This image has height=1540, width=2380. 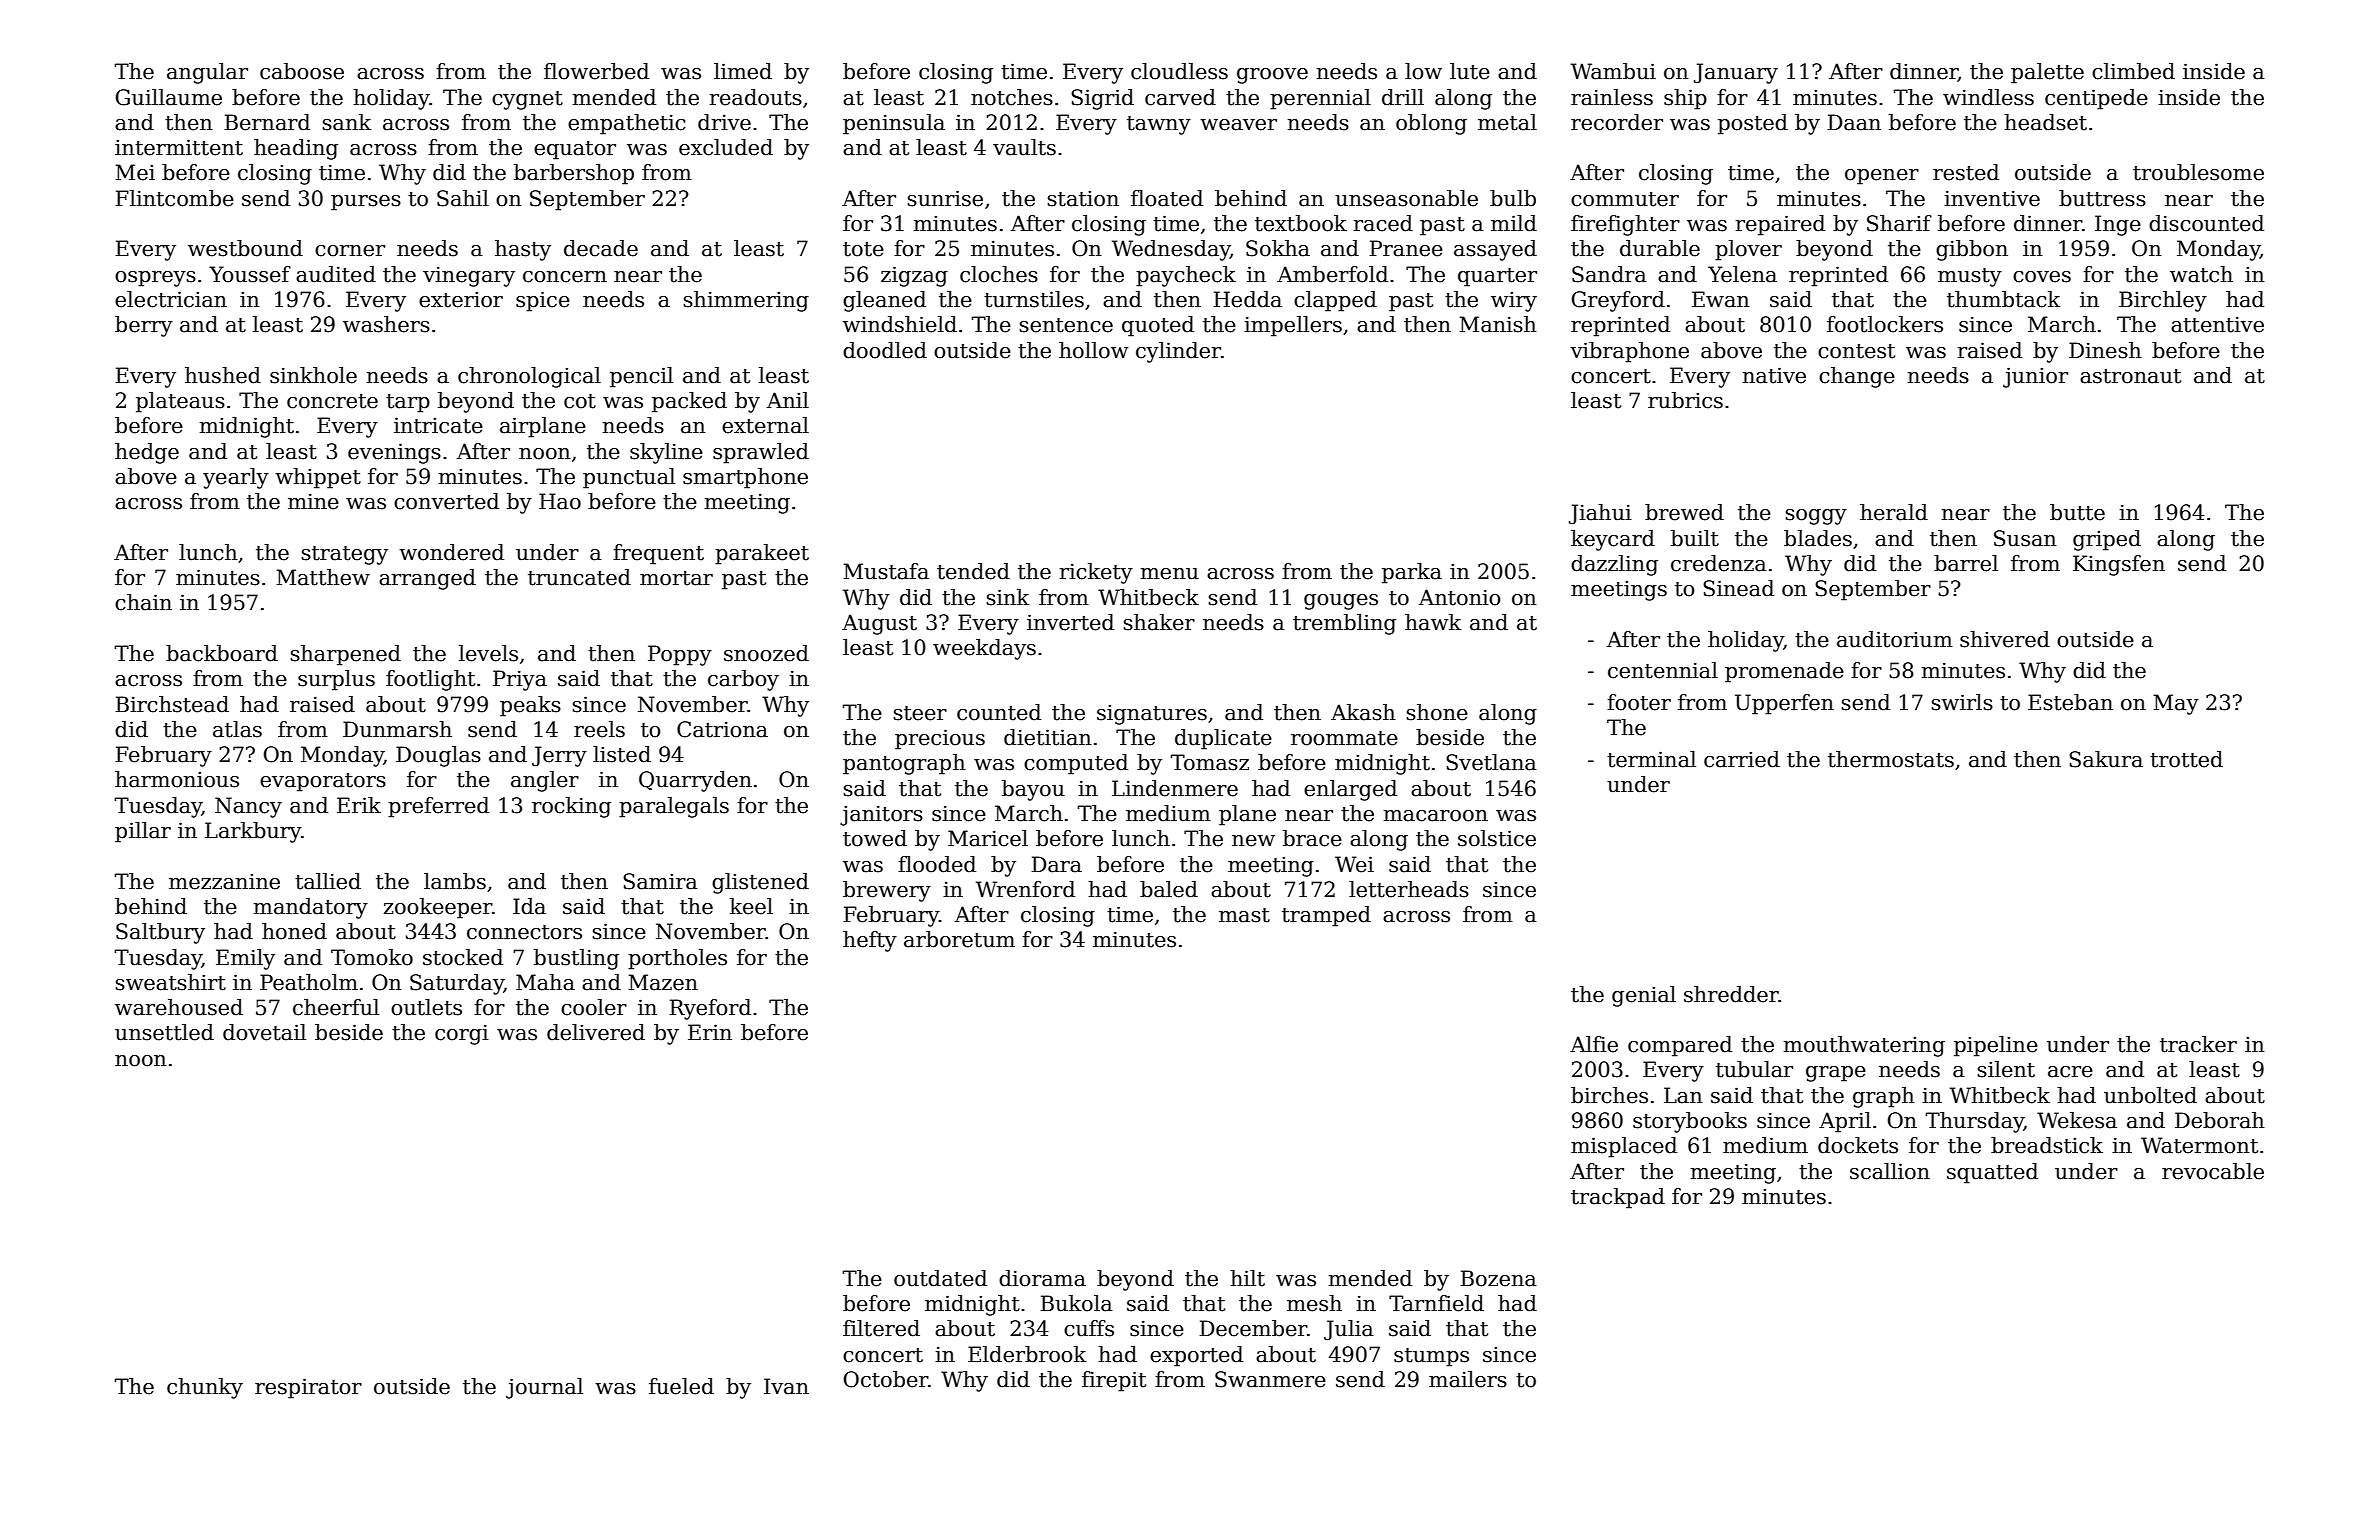 I want to click on letterheads, so click(x=1409, y=889).
